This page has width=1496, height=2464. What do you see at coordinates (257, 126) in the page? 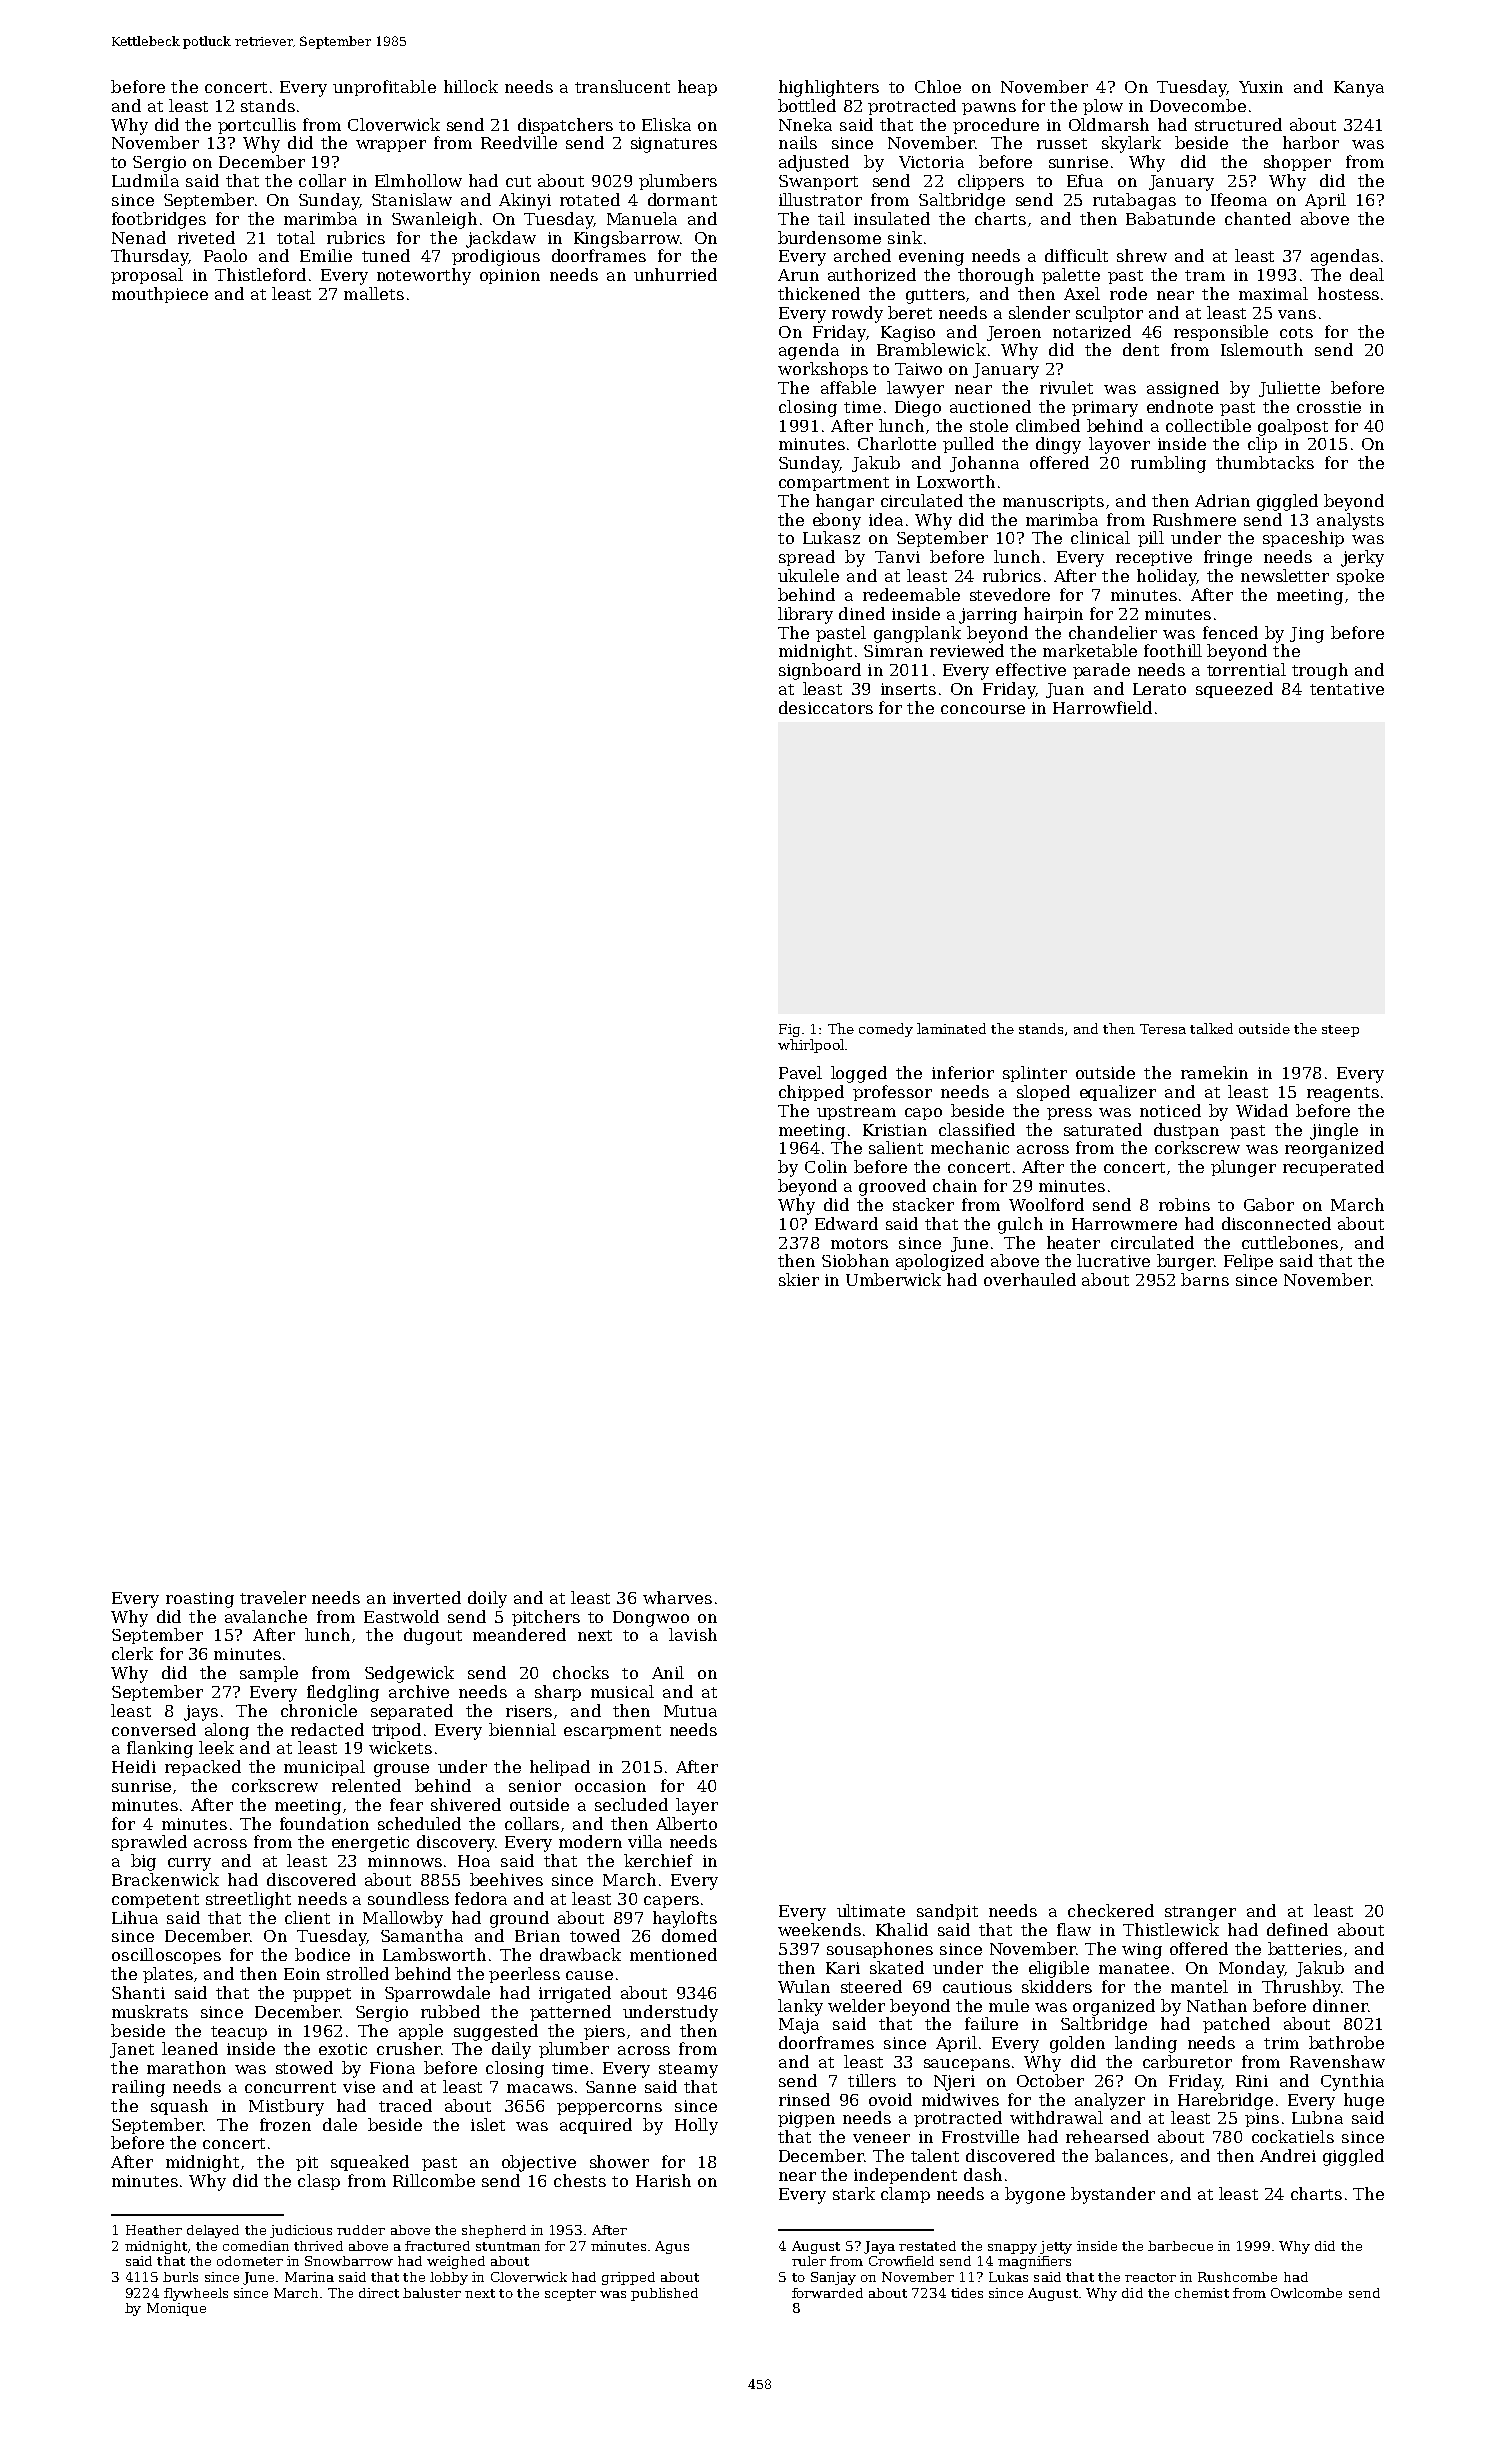
I see `portcullis` at bounding box center [257, 126].
